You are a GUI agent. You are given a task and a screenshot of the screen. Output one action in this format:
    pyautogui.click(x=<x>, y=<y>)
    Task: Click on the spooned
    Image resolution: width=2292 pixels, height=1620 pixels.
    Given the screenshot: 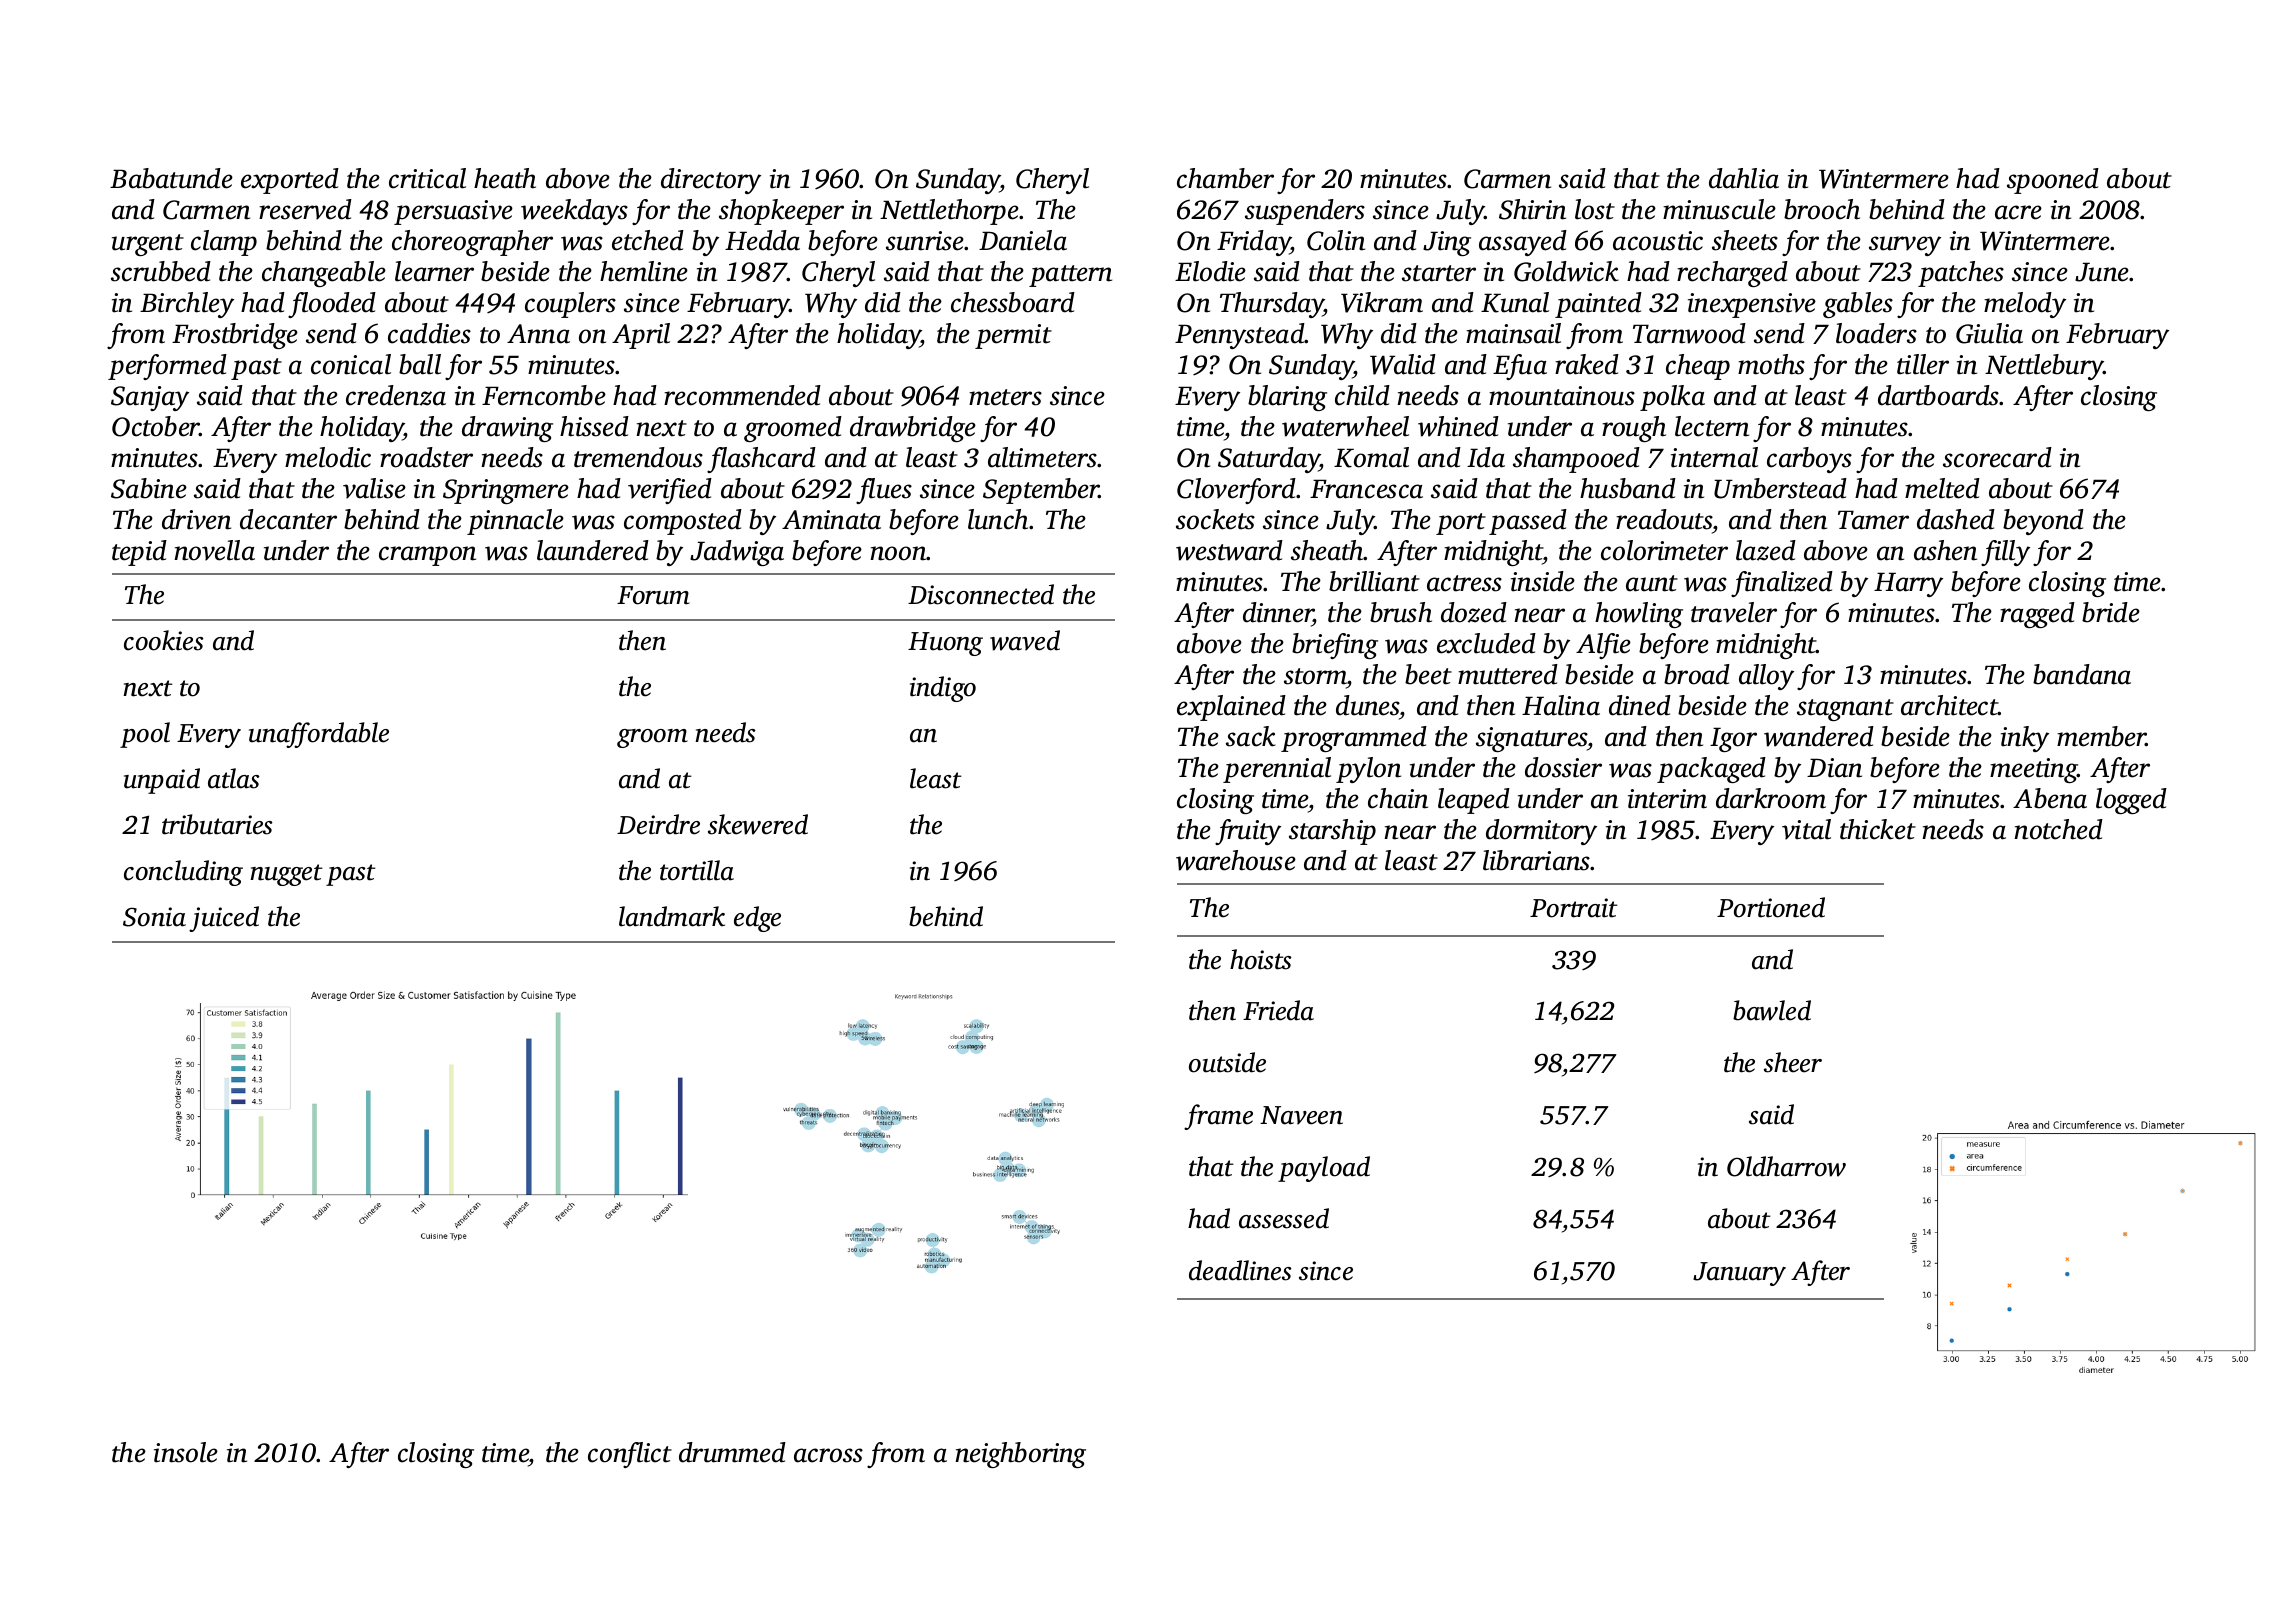 What is the action you would take?
    pyautogui.click(x=2053, y=181)
